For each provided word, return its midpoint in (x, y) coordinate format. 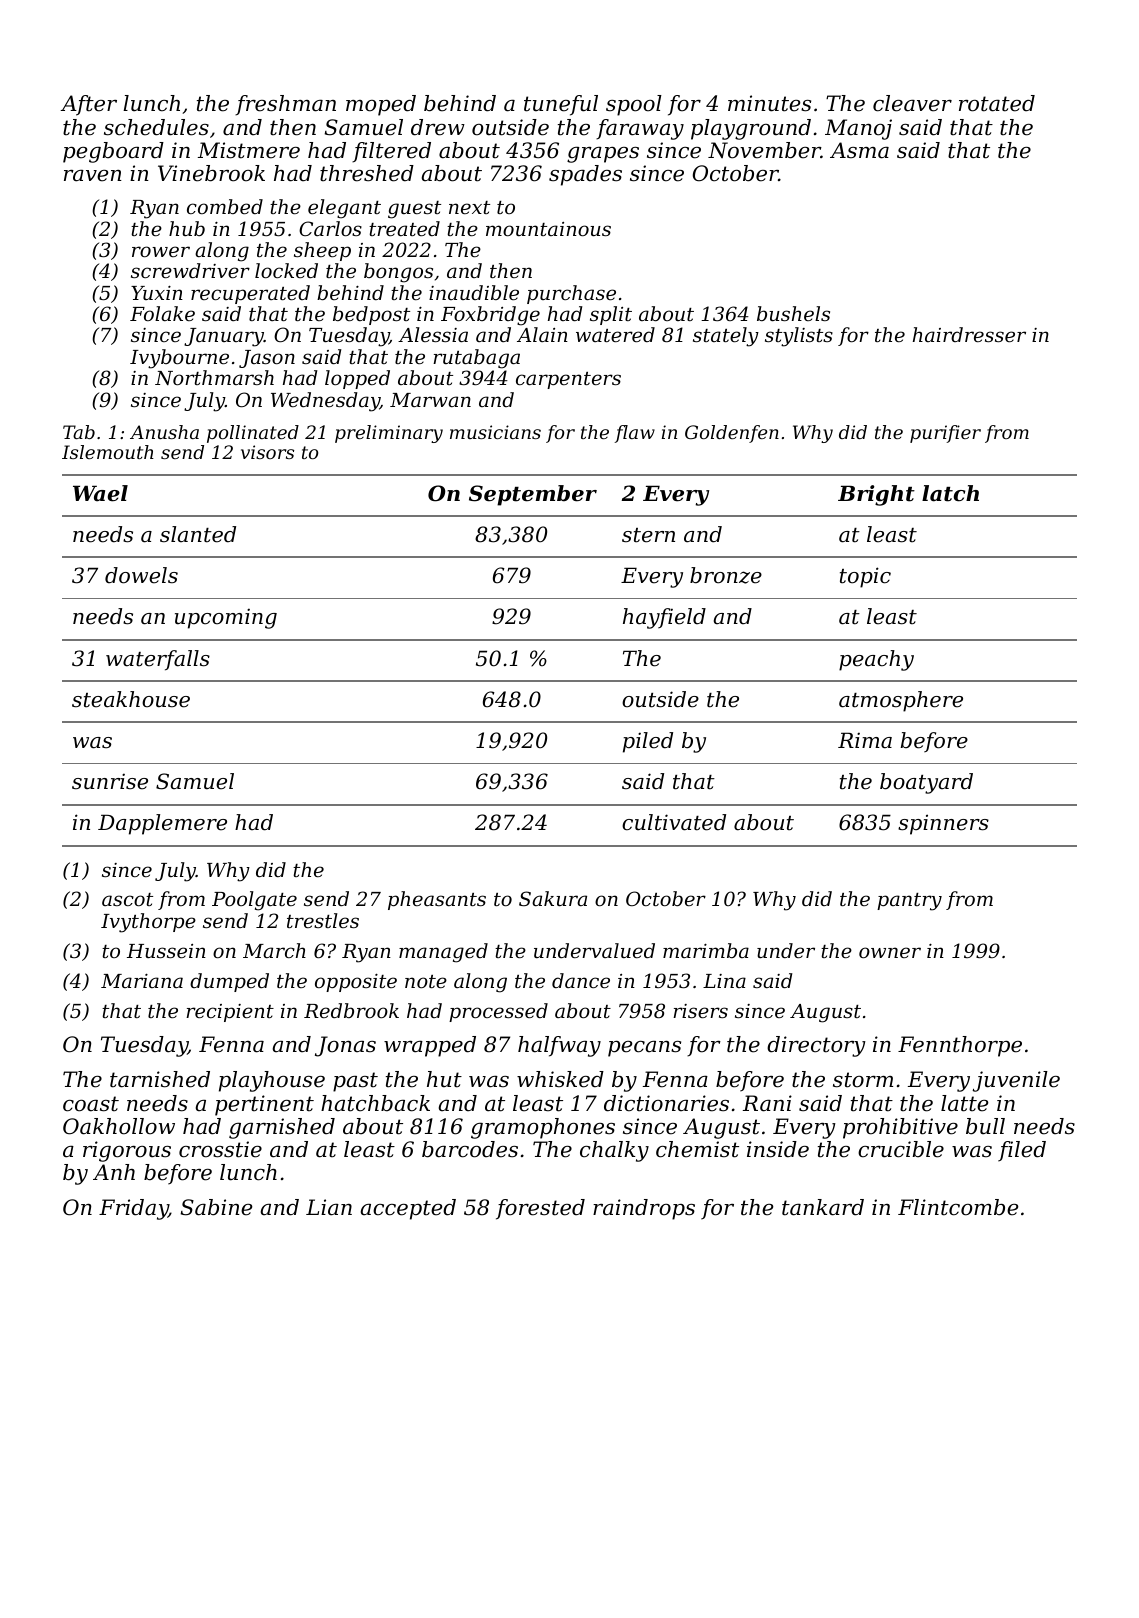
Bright (876, 495)
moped (381, 105)
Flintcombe (958, 1207)
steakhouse (131, 699)
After (88, 105)
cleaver (912, 103)
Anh (114, 1172)
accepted (408, 1209)
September (533, 495)
